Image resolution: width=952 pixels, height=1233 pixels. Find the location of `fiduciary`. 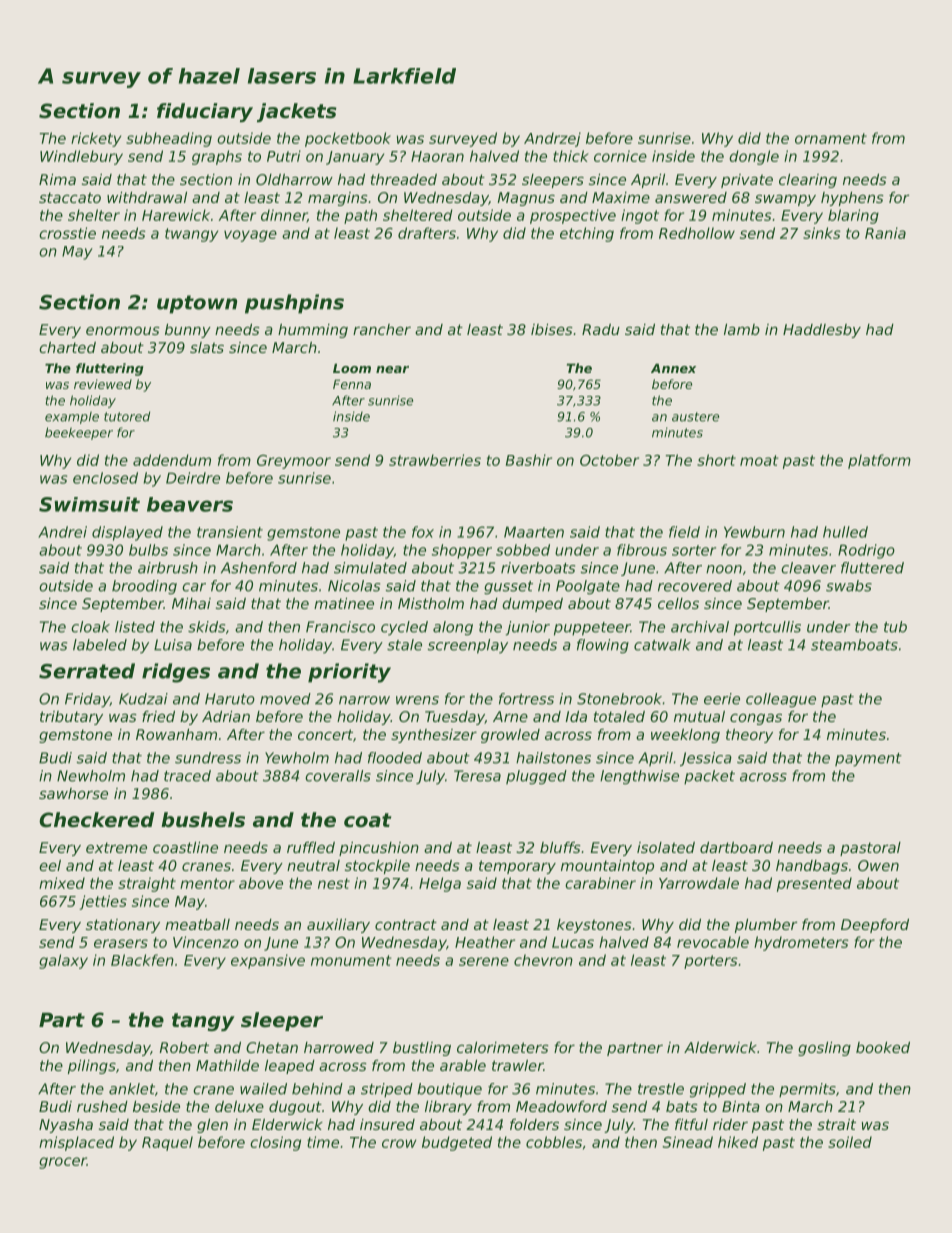

fiduciary is located at coordinates (205, 112).
